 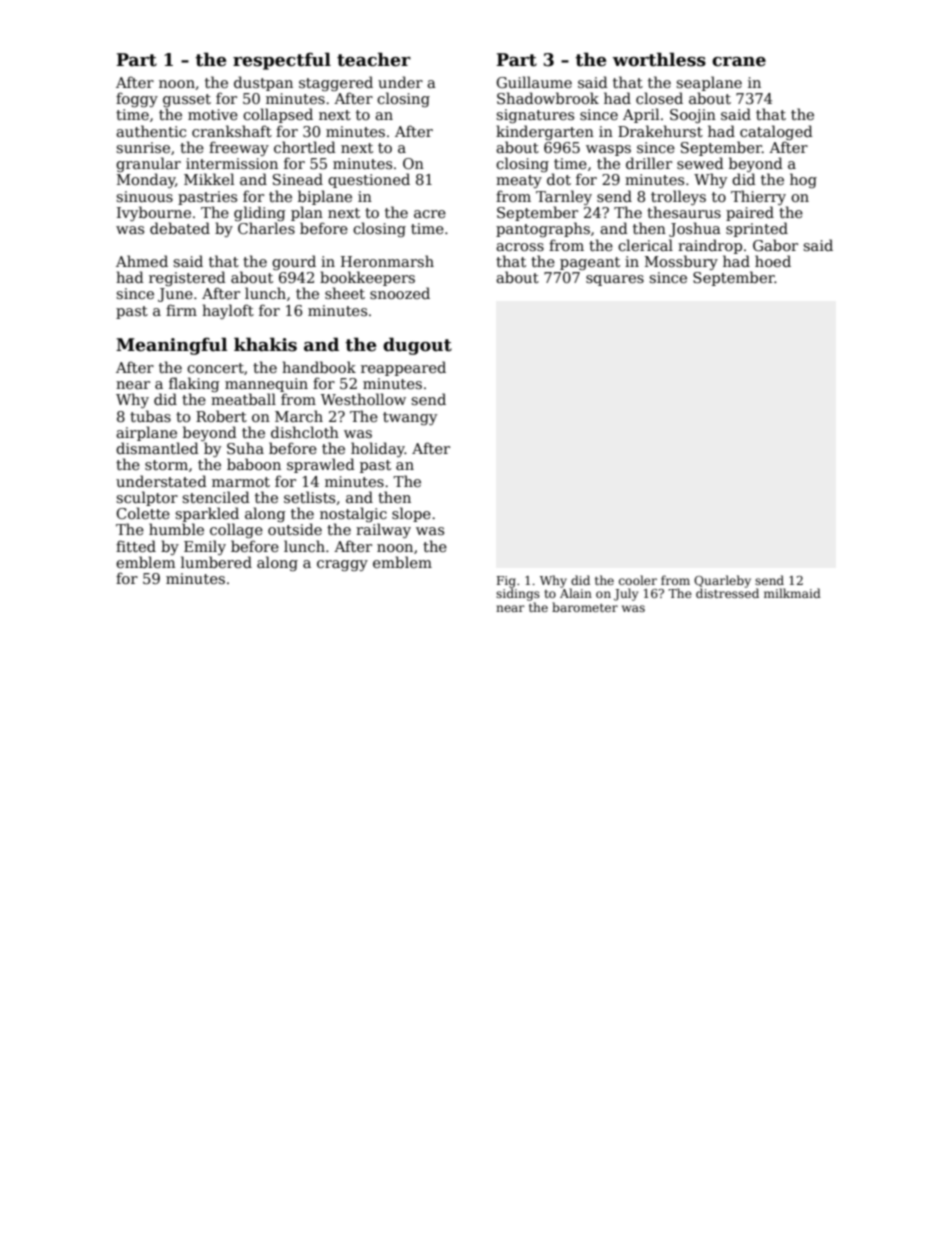 I want to click on reappeared, so click(x=403, y=368).
